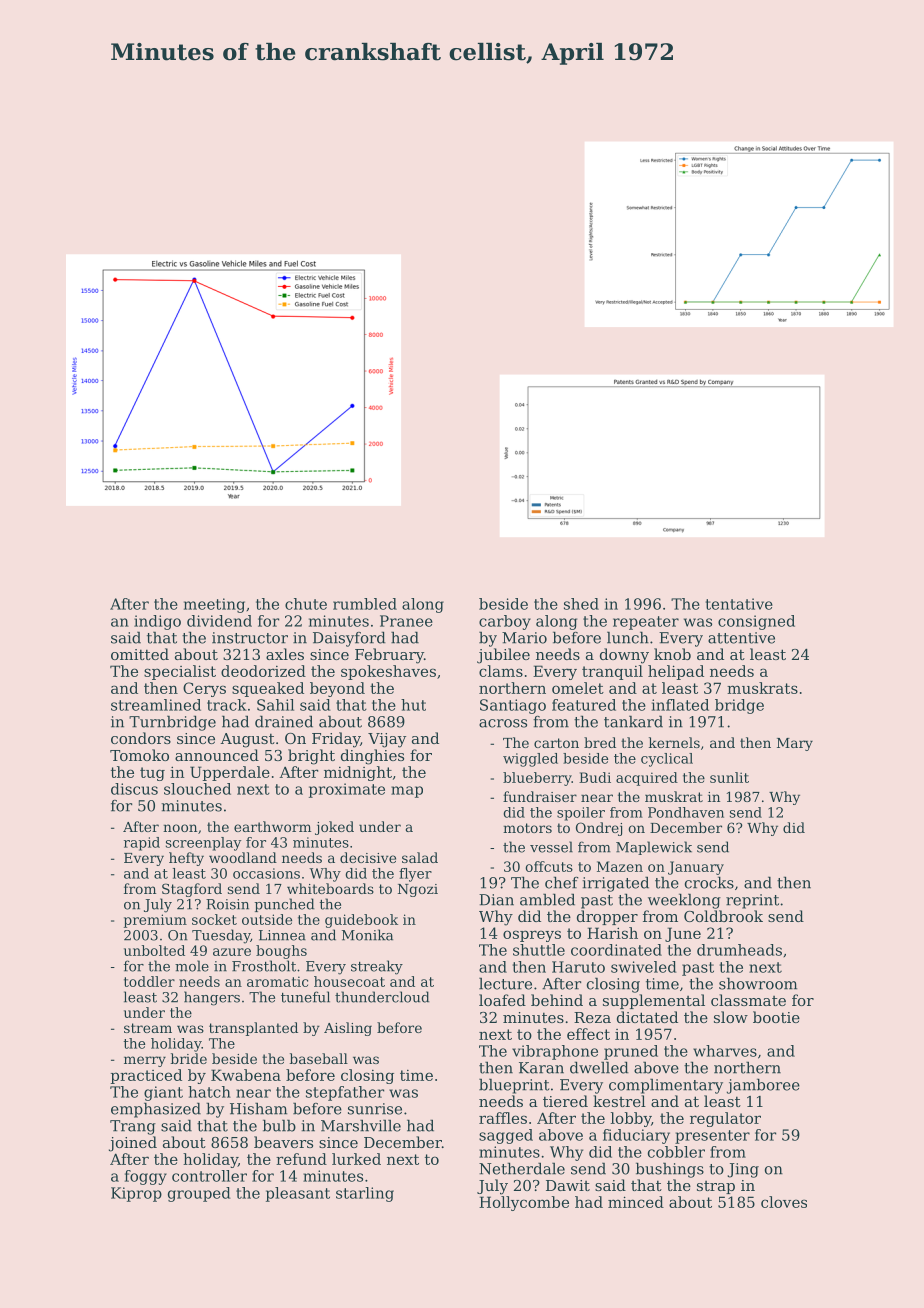 The height and width of the screenshot is (1308, 924). What do you see at coordinates (305, 997) in the screenshot?
I see `tuneful` at bounding box center [305, 997].
